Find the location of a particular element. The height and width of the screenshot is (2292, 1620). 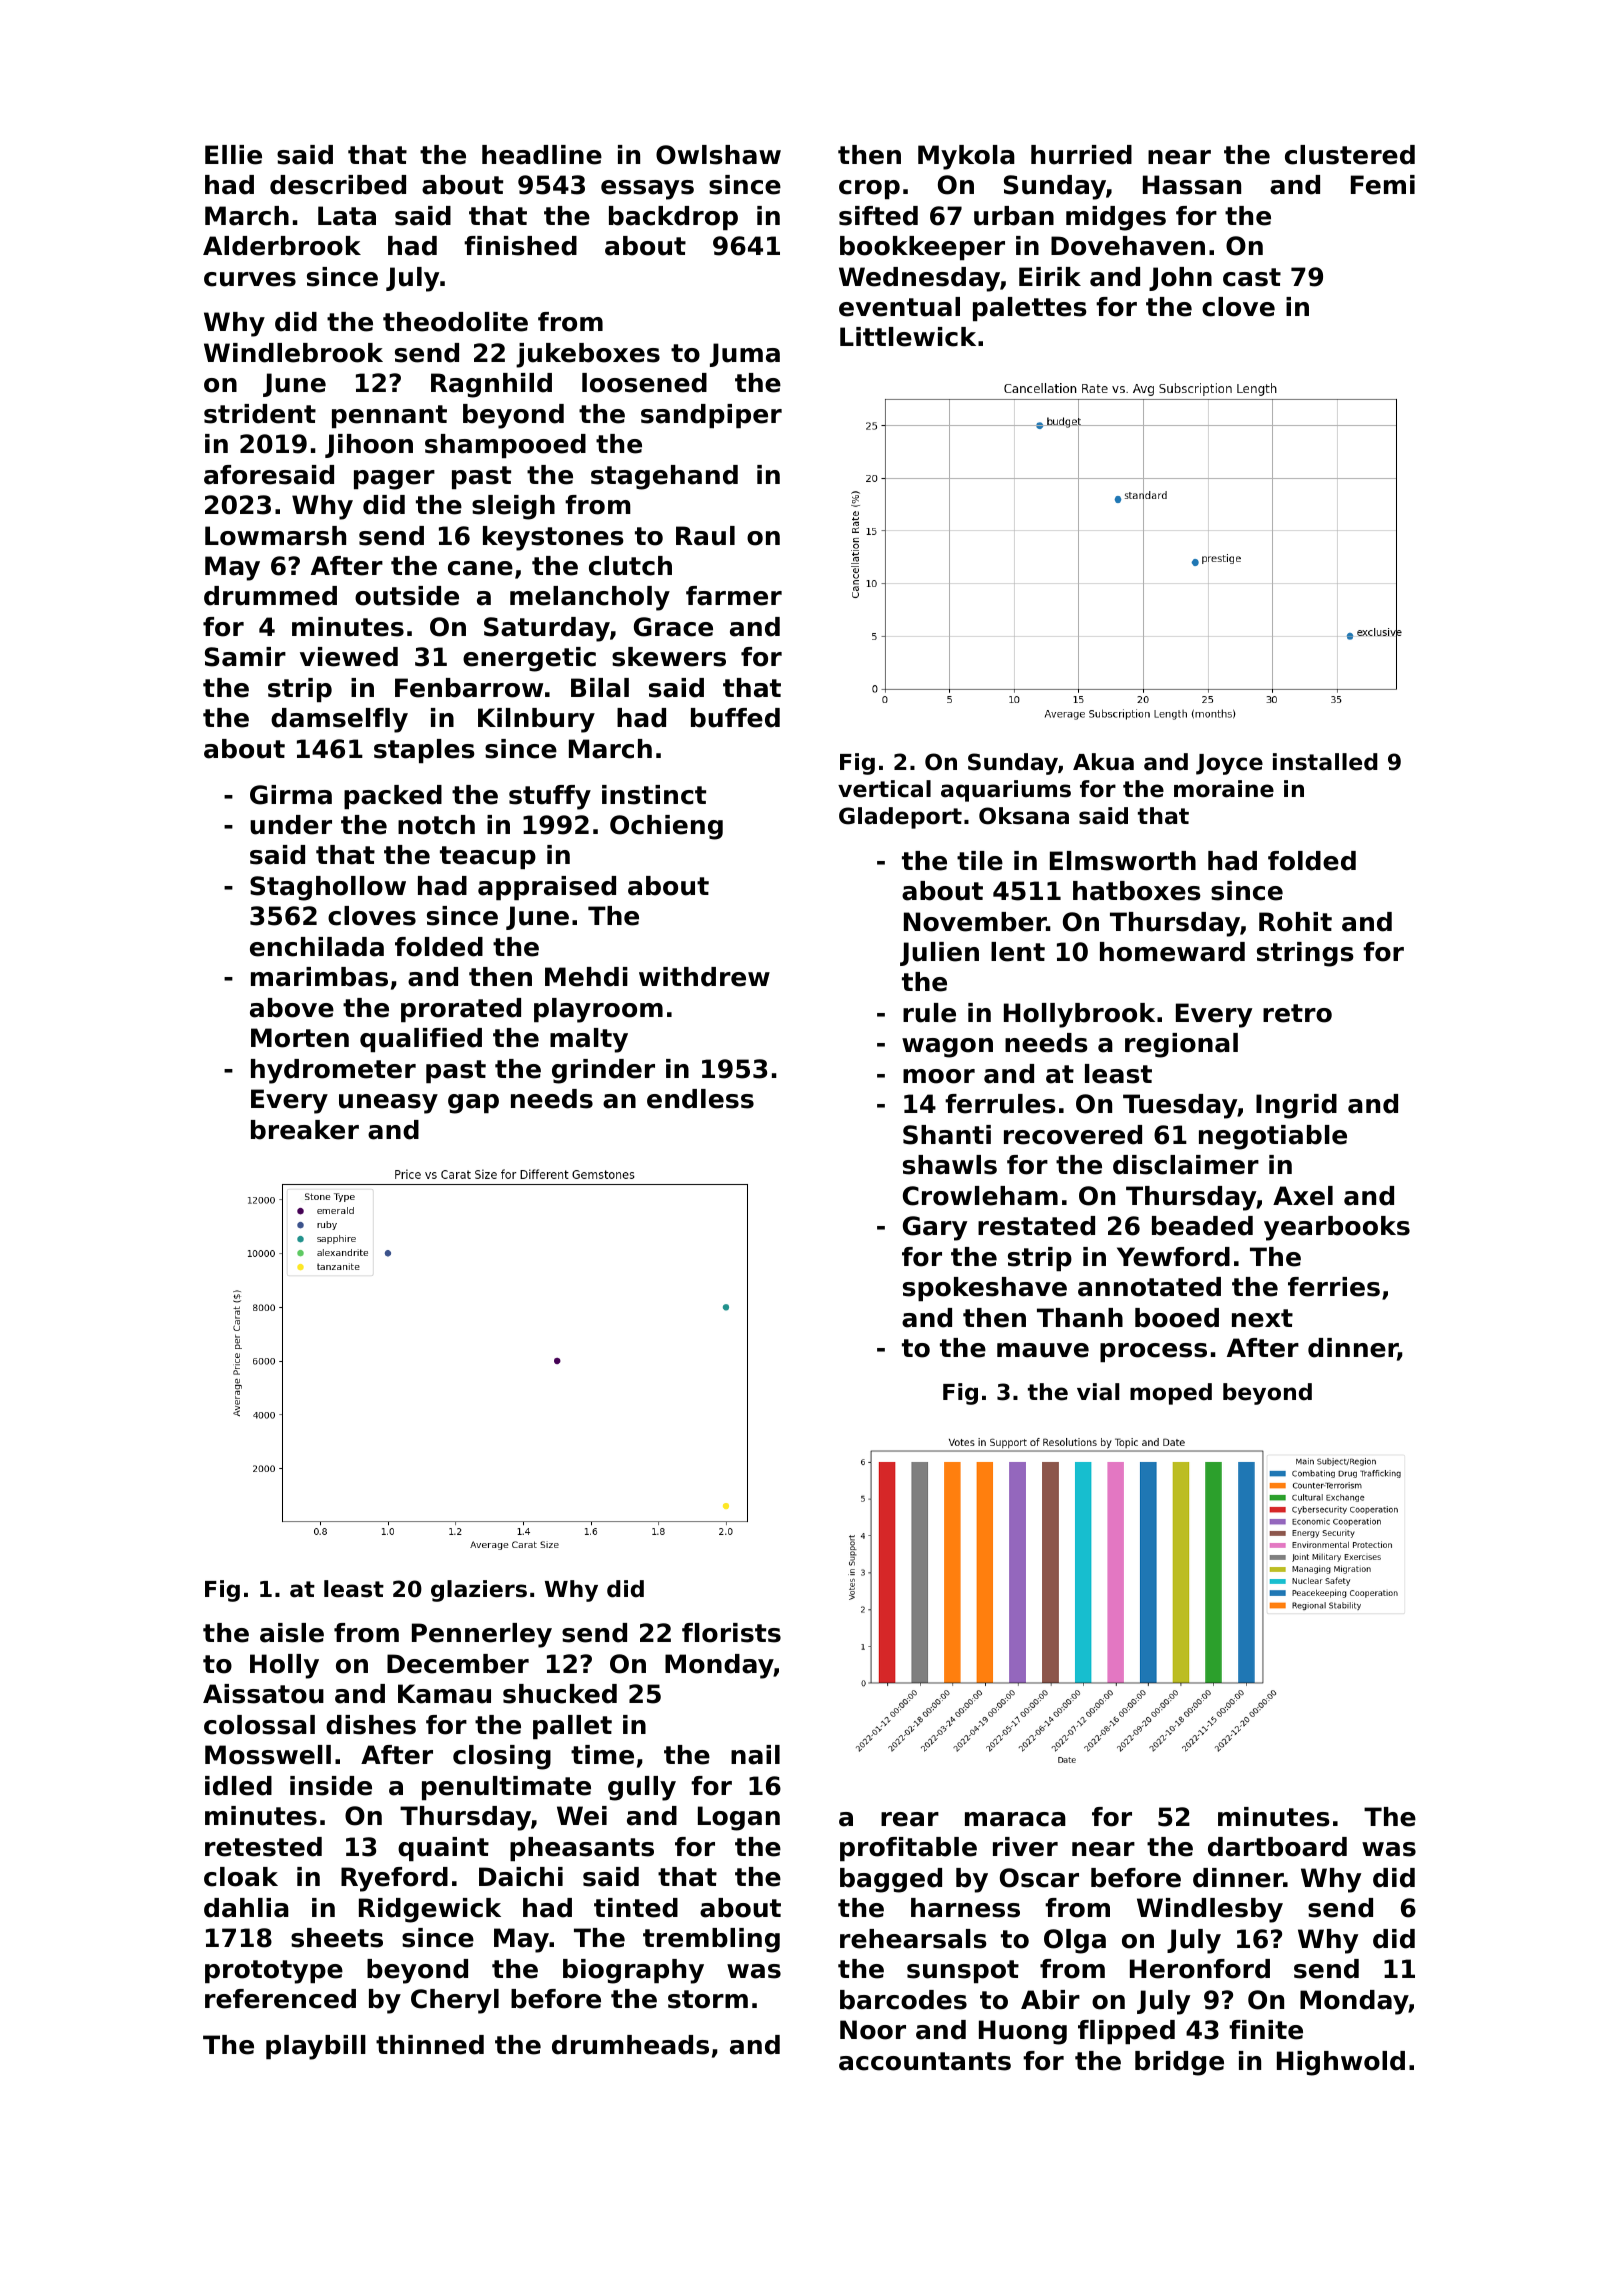

above is located at coordinates (292, 1008).
